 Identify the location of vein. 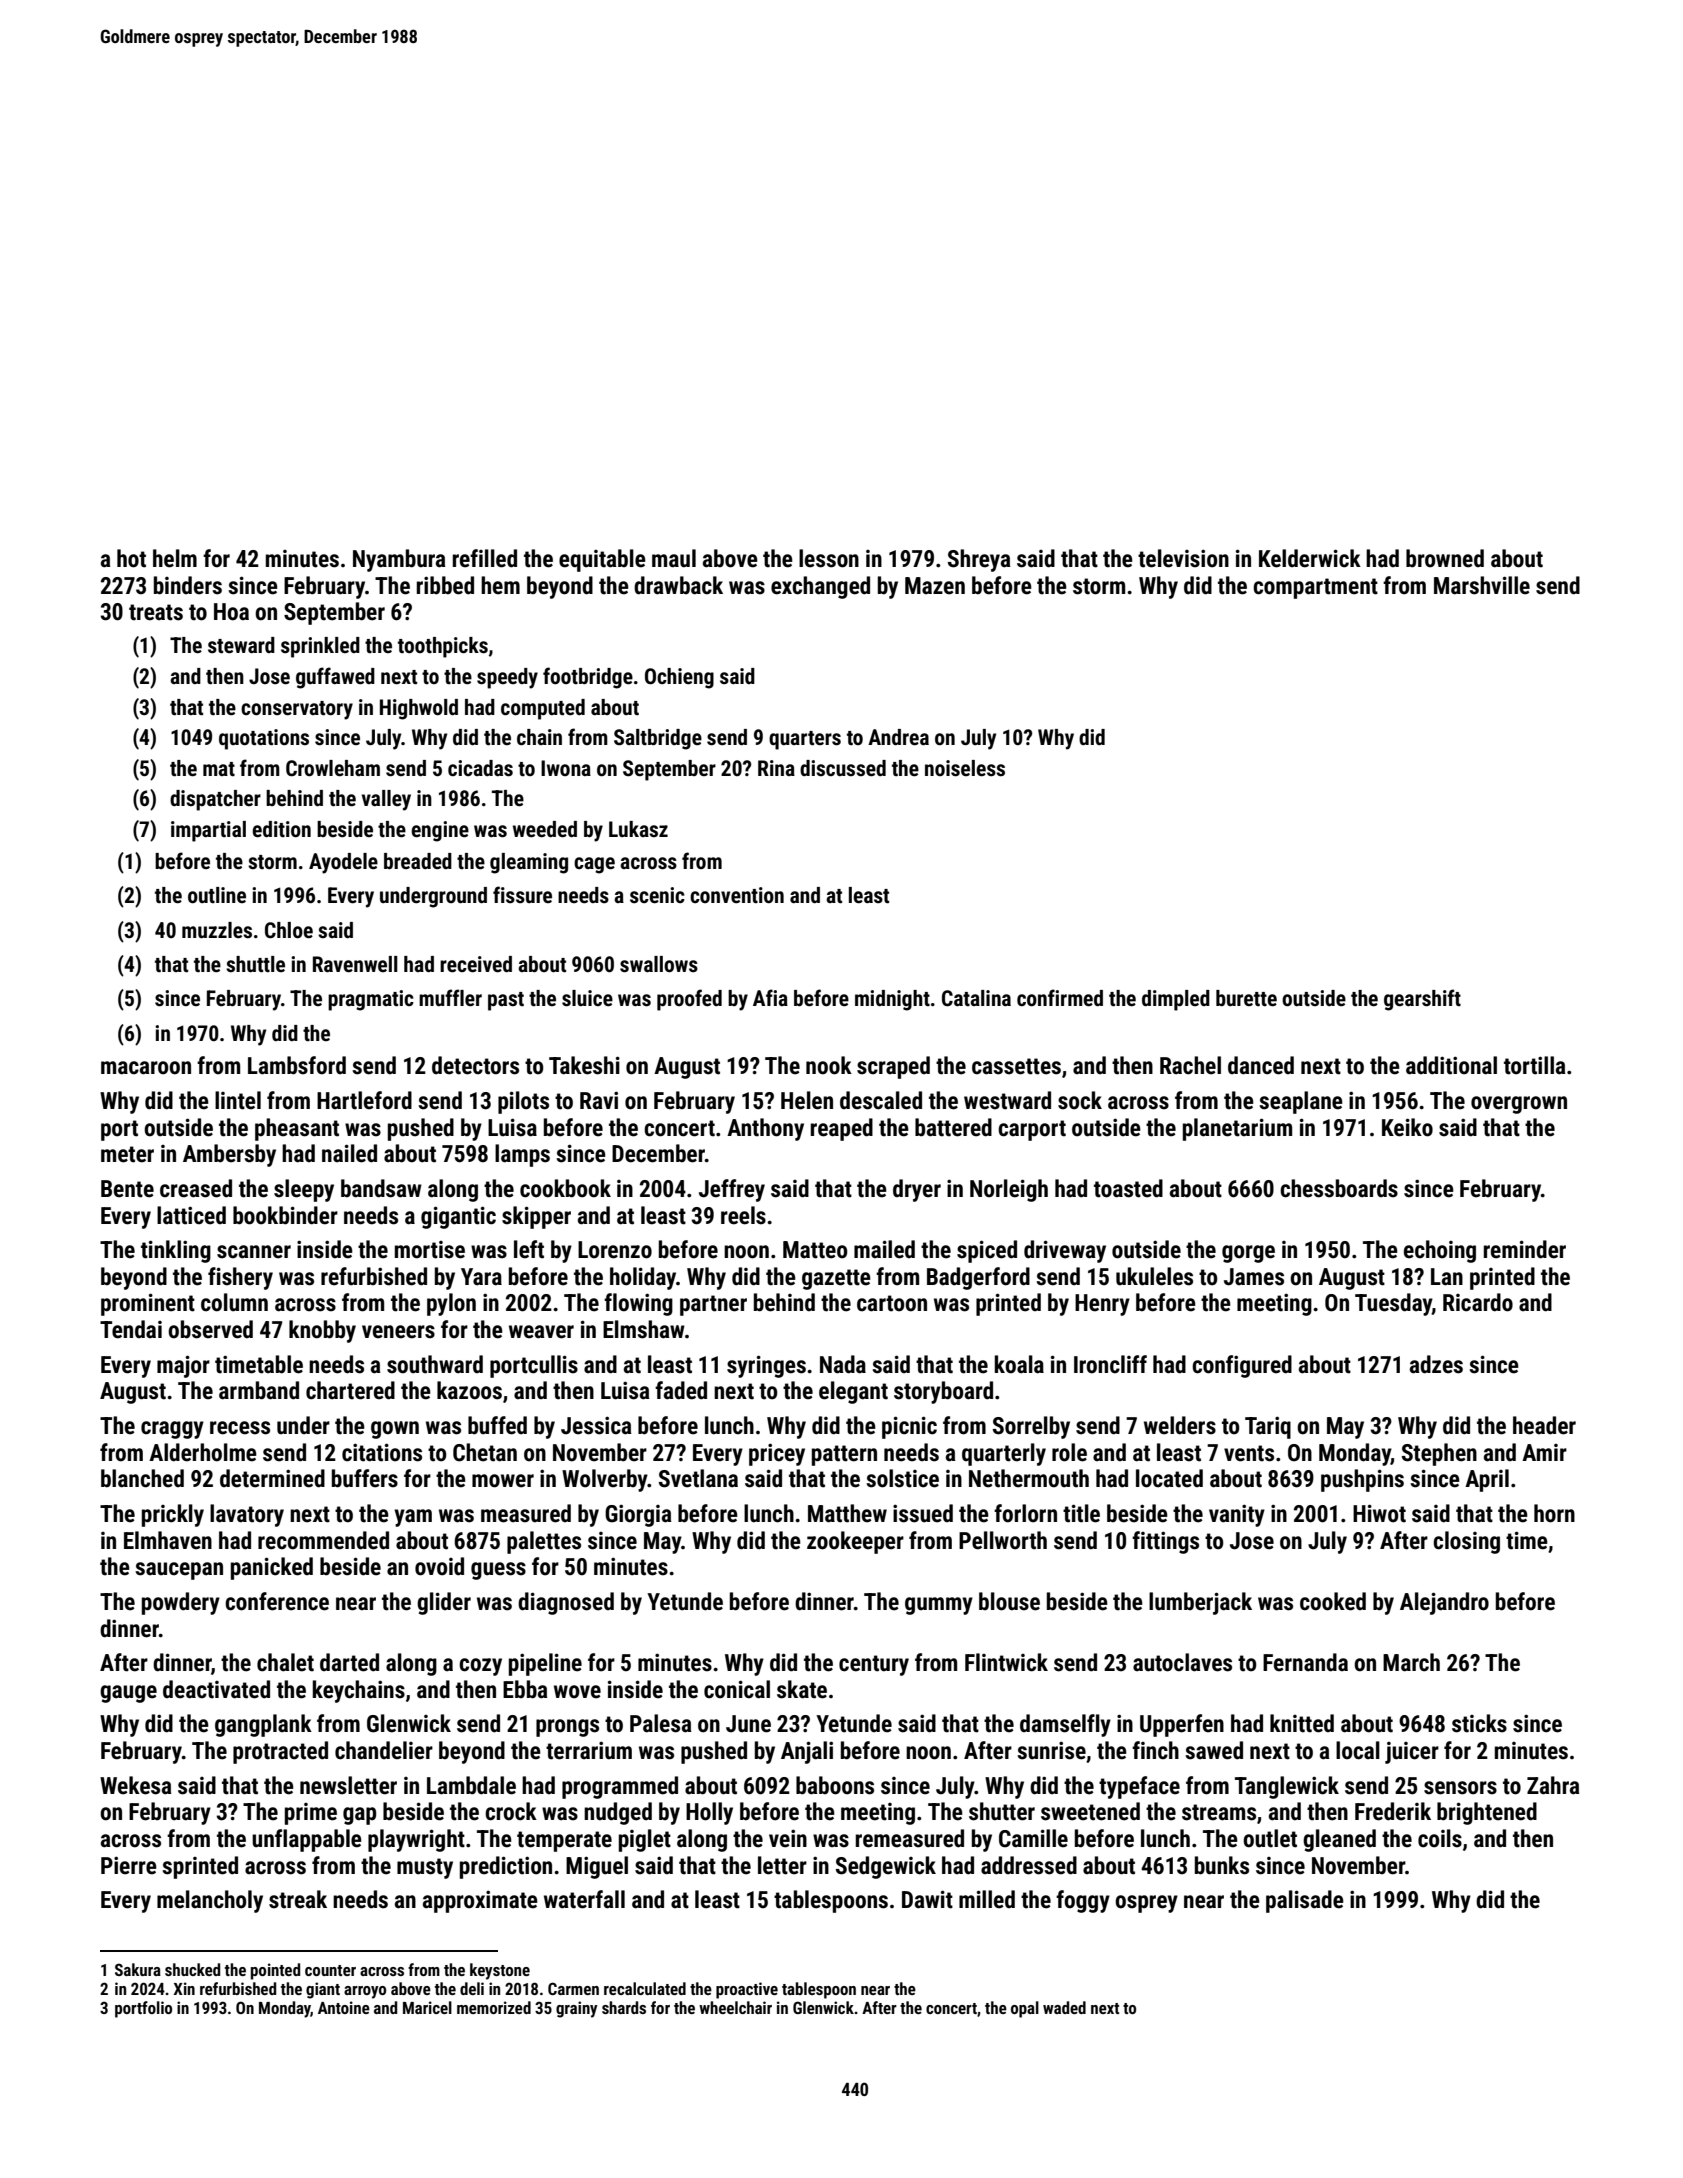
(788, 1838).
